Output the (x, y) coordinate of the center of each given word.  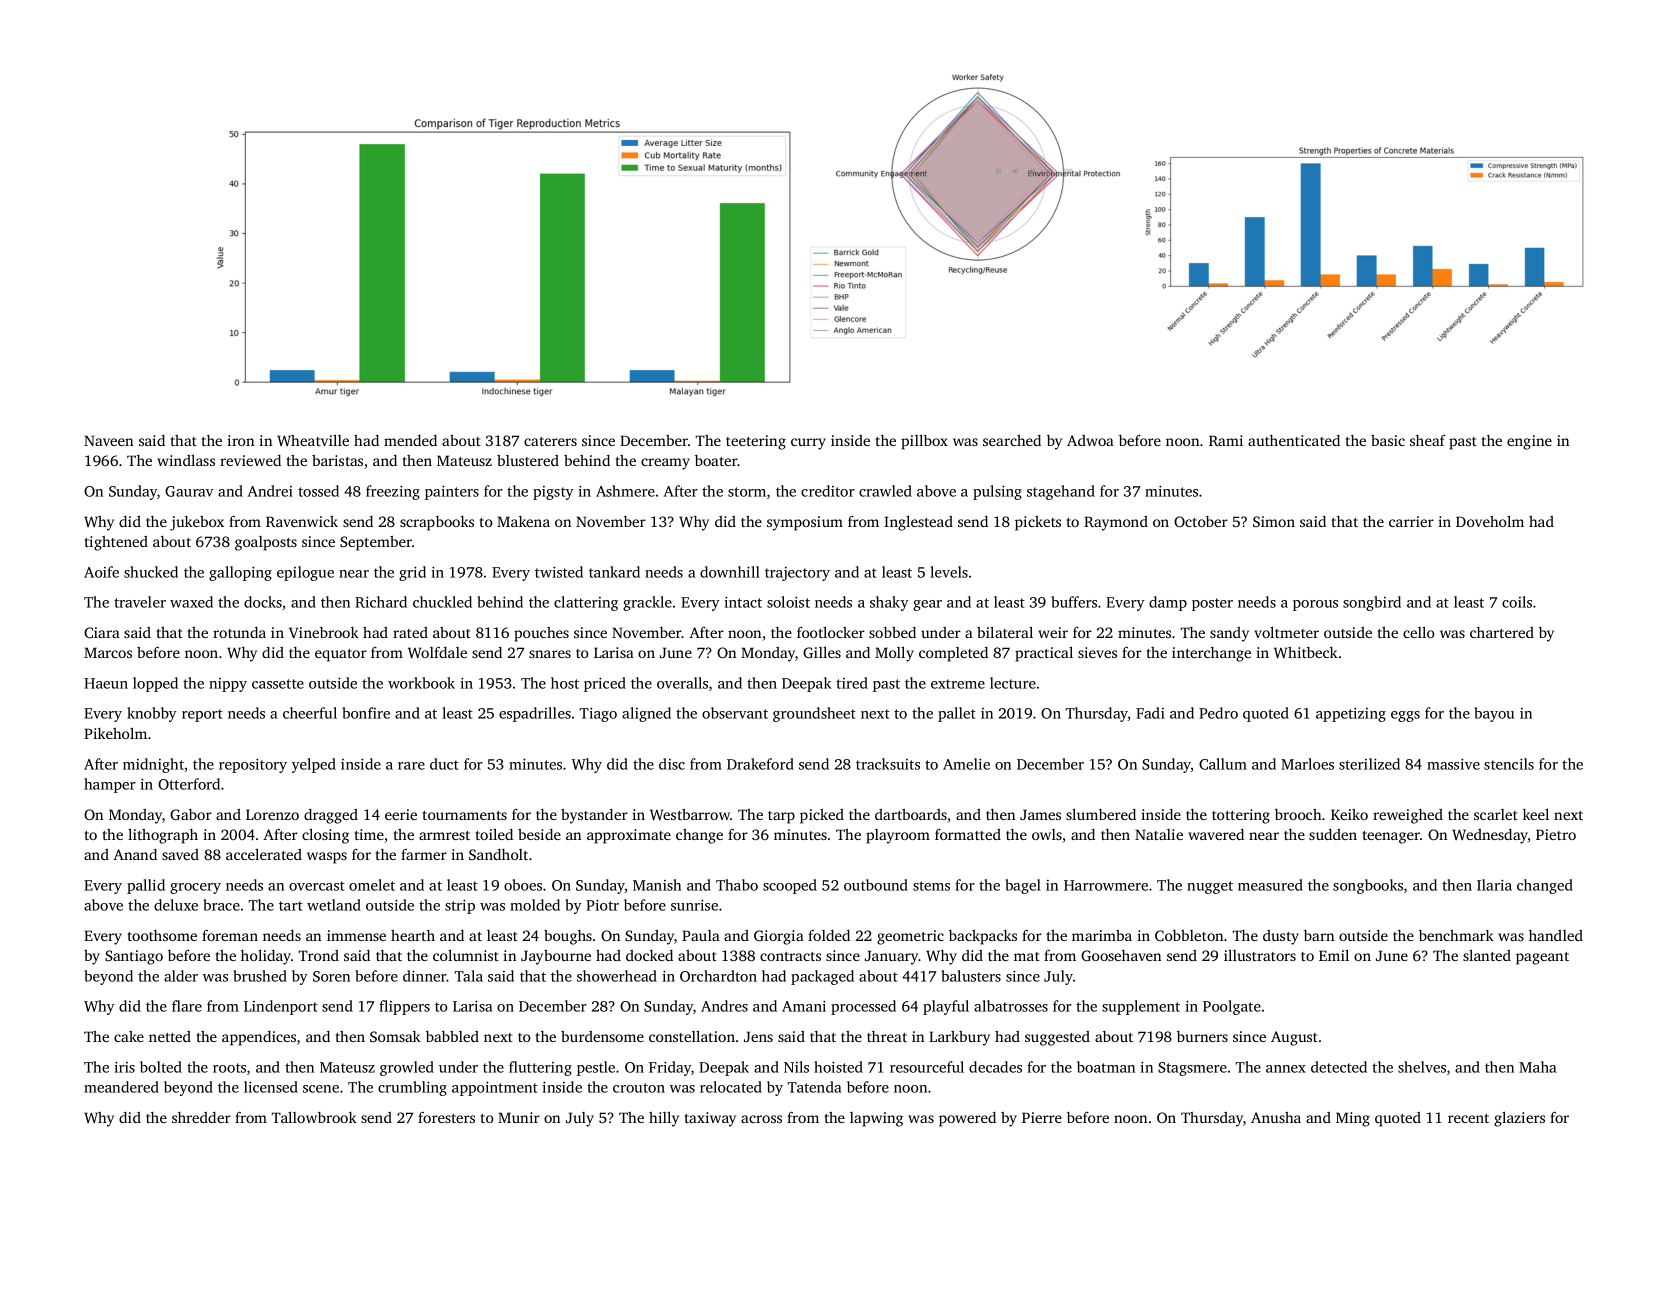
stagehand (1061, 492)
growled (407, 1068)
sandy (1229, 634)
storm (747, 492)
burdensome (602, 1036)
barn (1319, 935)
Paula (701, 935)
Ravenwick (302, 521)
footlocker (831, 632)
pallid (146, 886)
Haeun (106, 683)
